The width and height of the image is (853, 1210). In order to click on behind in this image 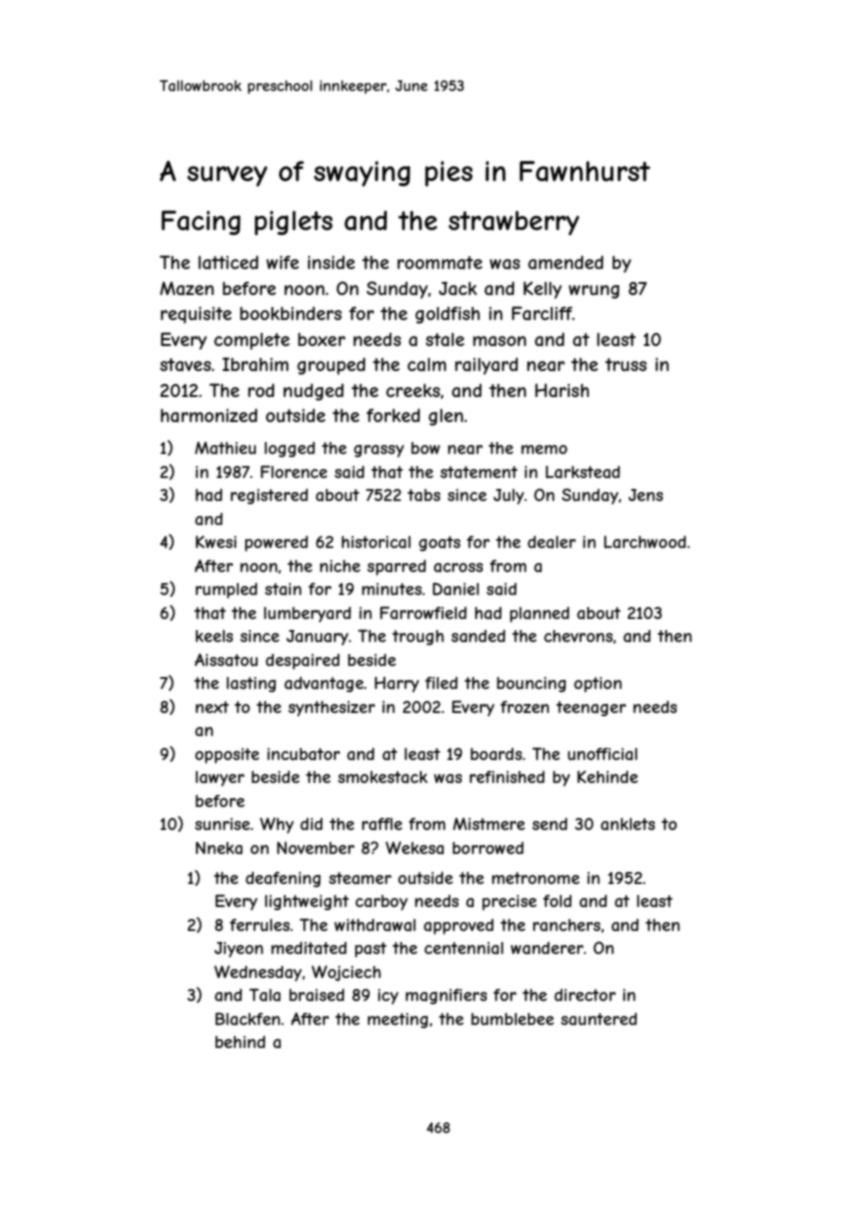, I will do `click(240, 1042)`.
